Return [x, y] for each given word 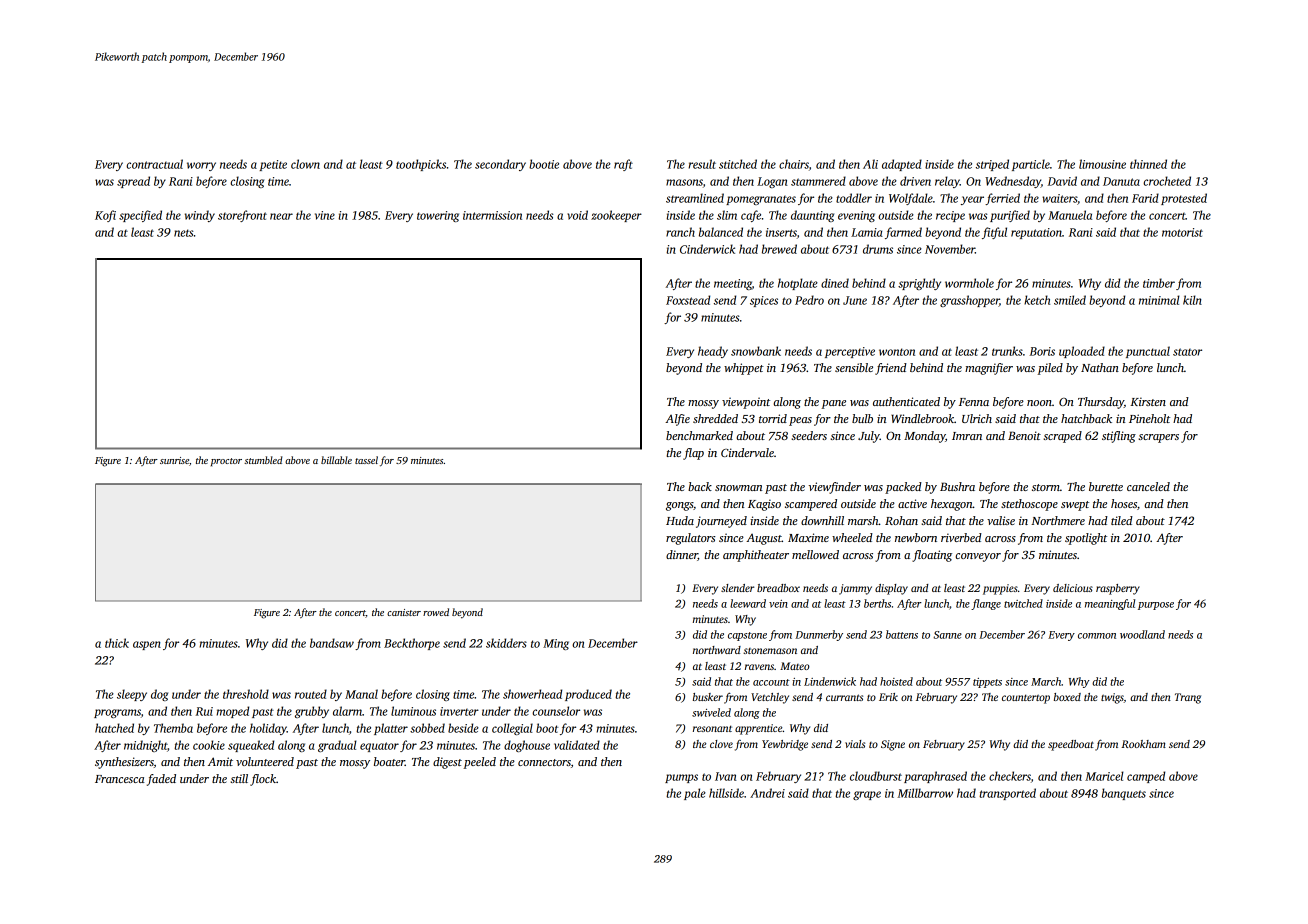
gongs [679, 506]
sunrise [174, 460]
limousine [1102, 164]
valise [1001, 520]
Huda [680, 520]
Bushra [957, 486]
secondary [500, 165]
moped [232, 712]
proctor [226, 462]
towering [438, 216]
